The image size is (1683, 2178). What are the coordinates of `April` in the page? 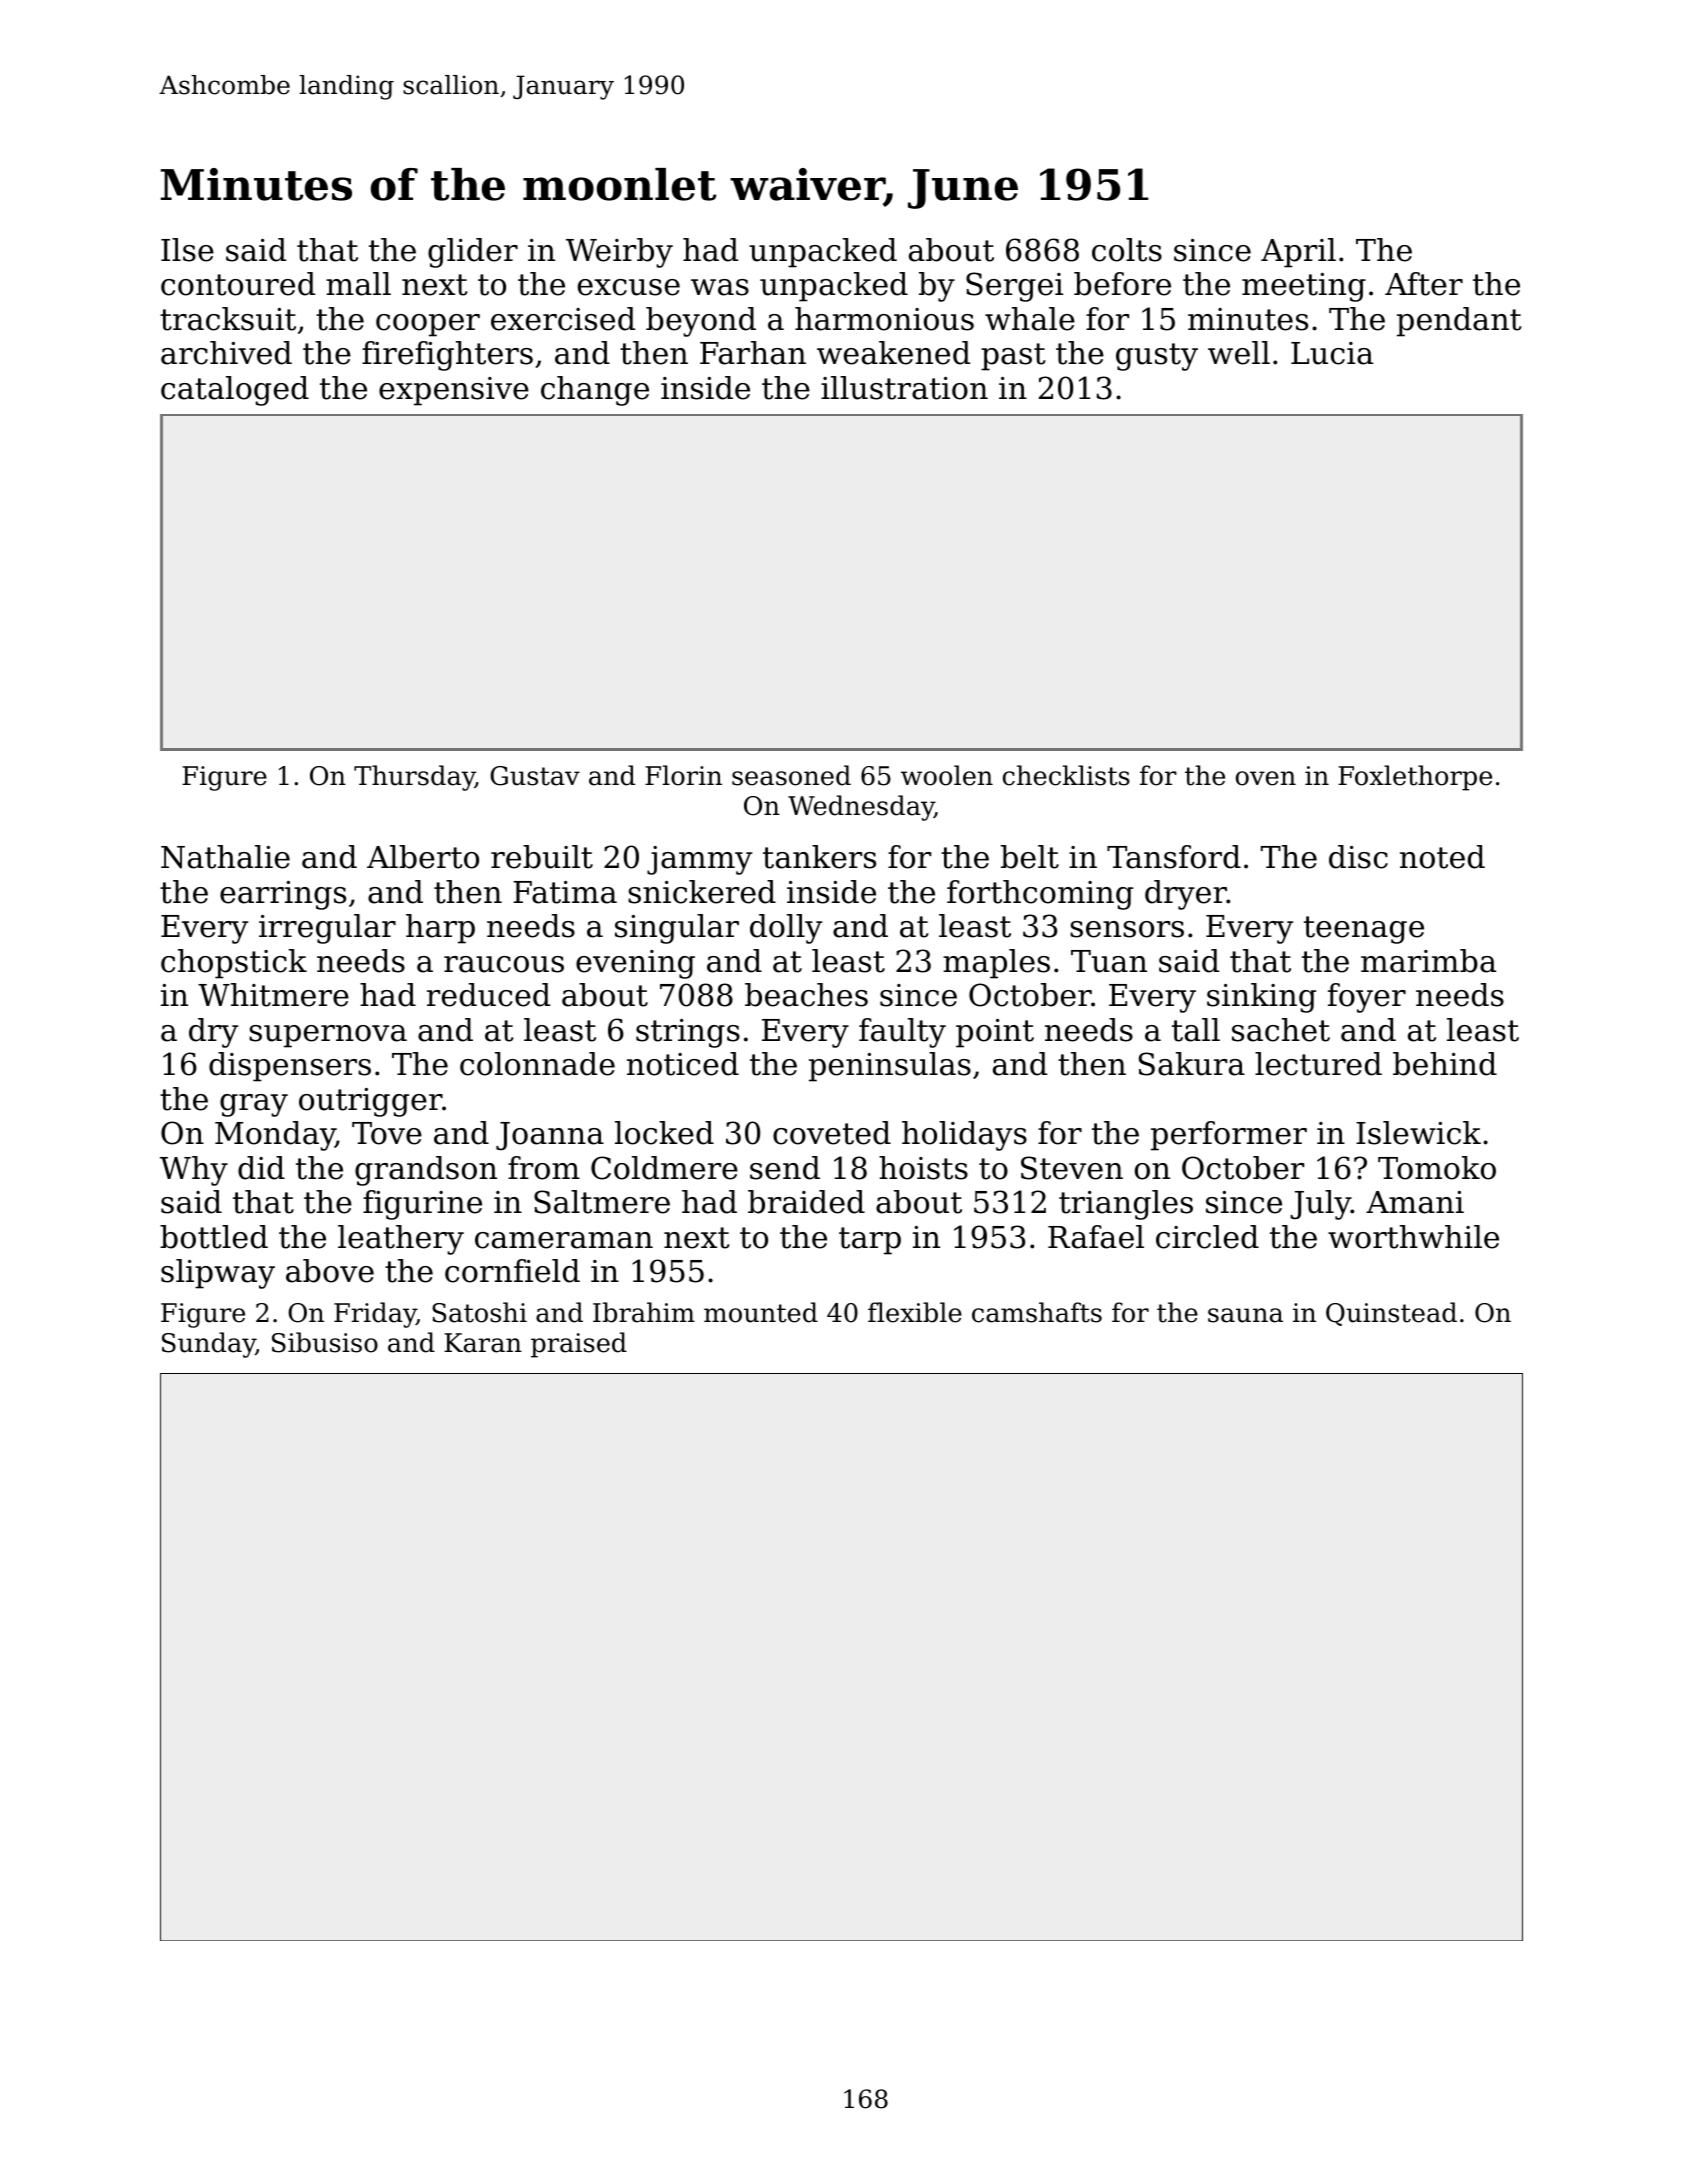 It's located at (1298, 253).
